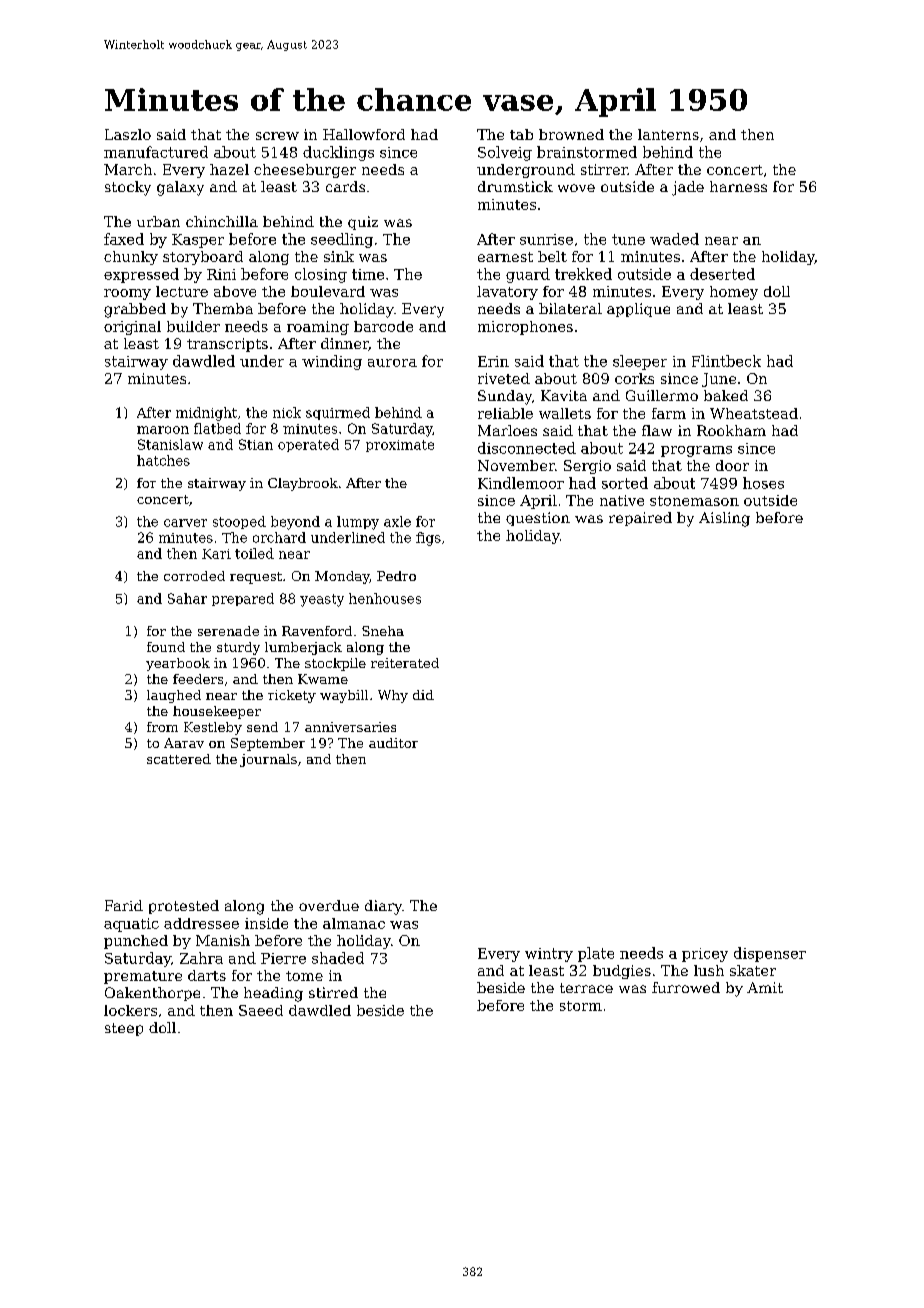  I want to click on Saeed, so click(261, 1010).
